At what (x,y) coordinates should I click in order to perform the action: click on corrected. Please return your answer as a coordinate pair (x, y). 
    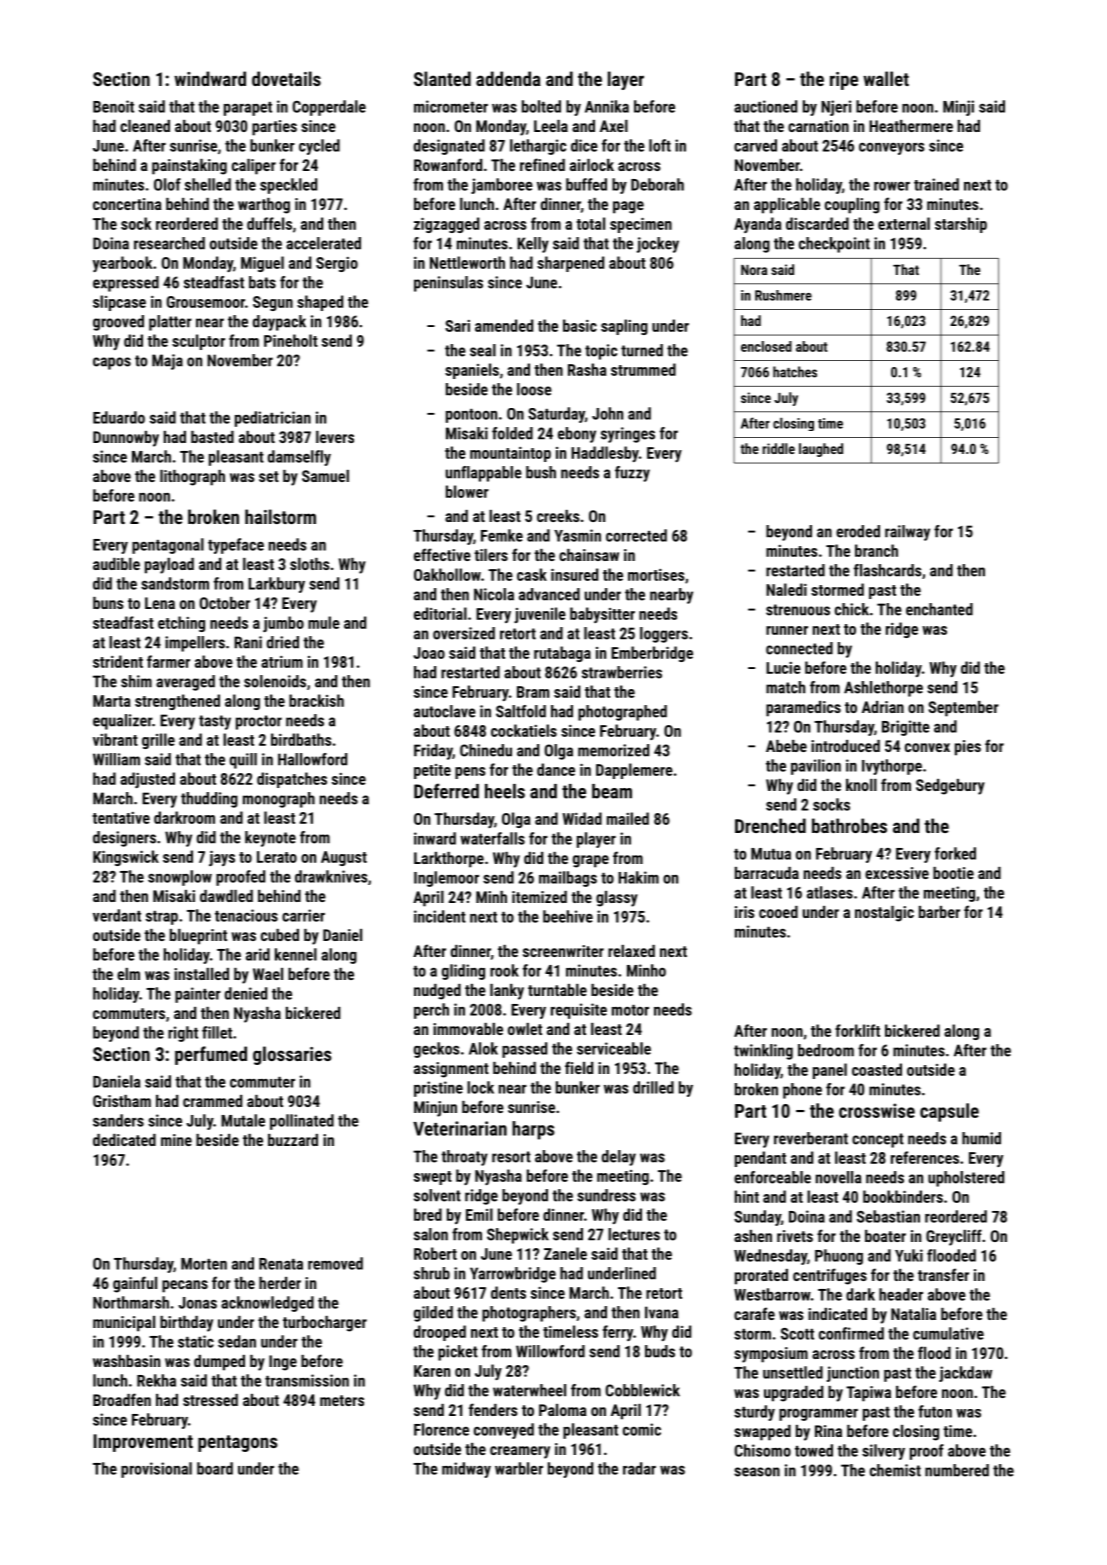
    Looking at the image, I should click on (636, 535).
